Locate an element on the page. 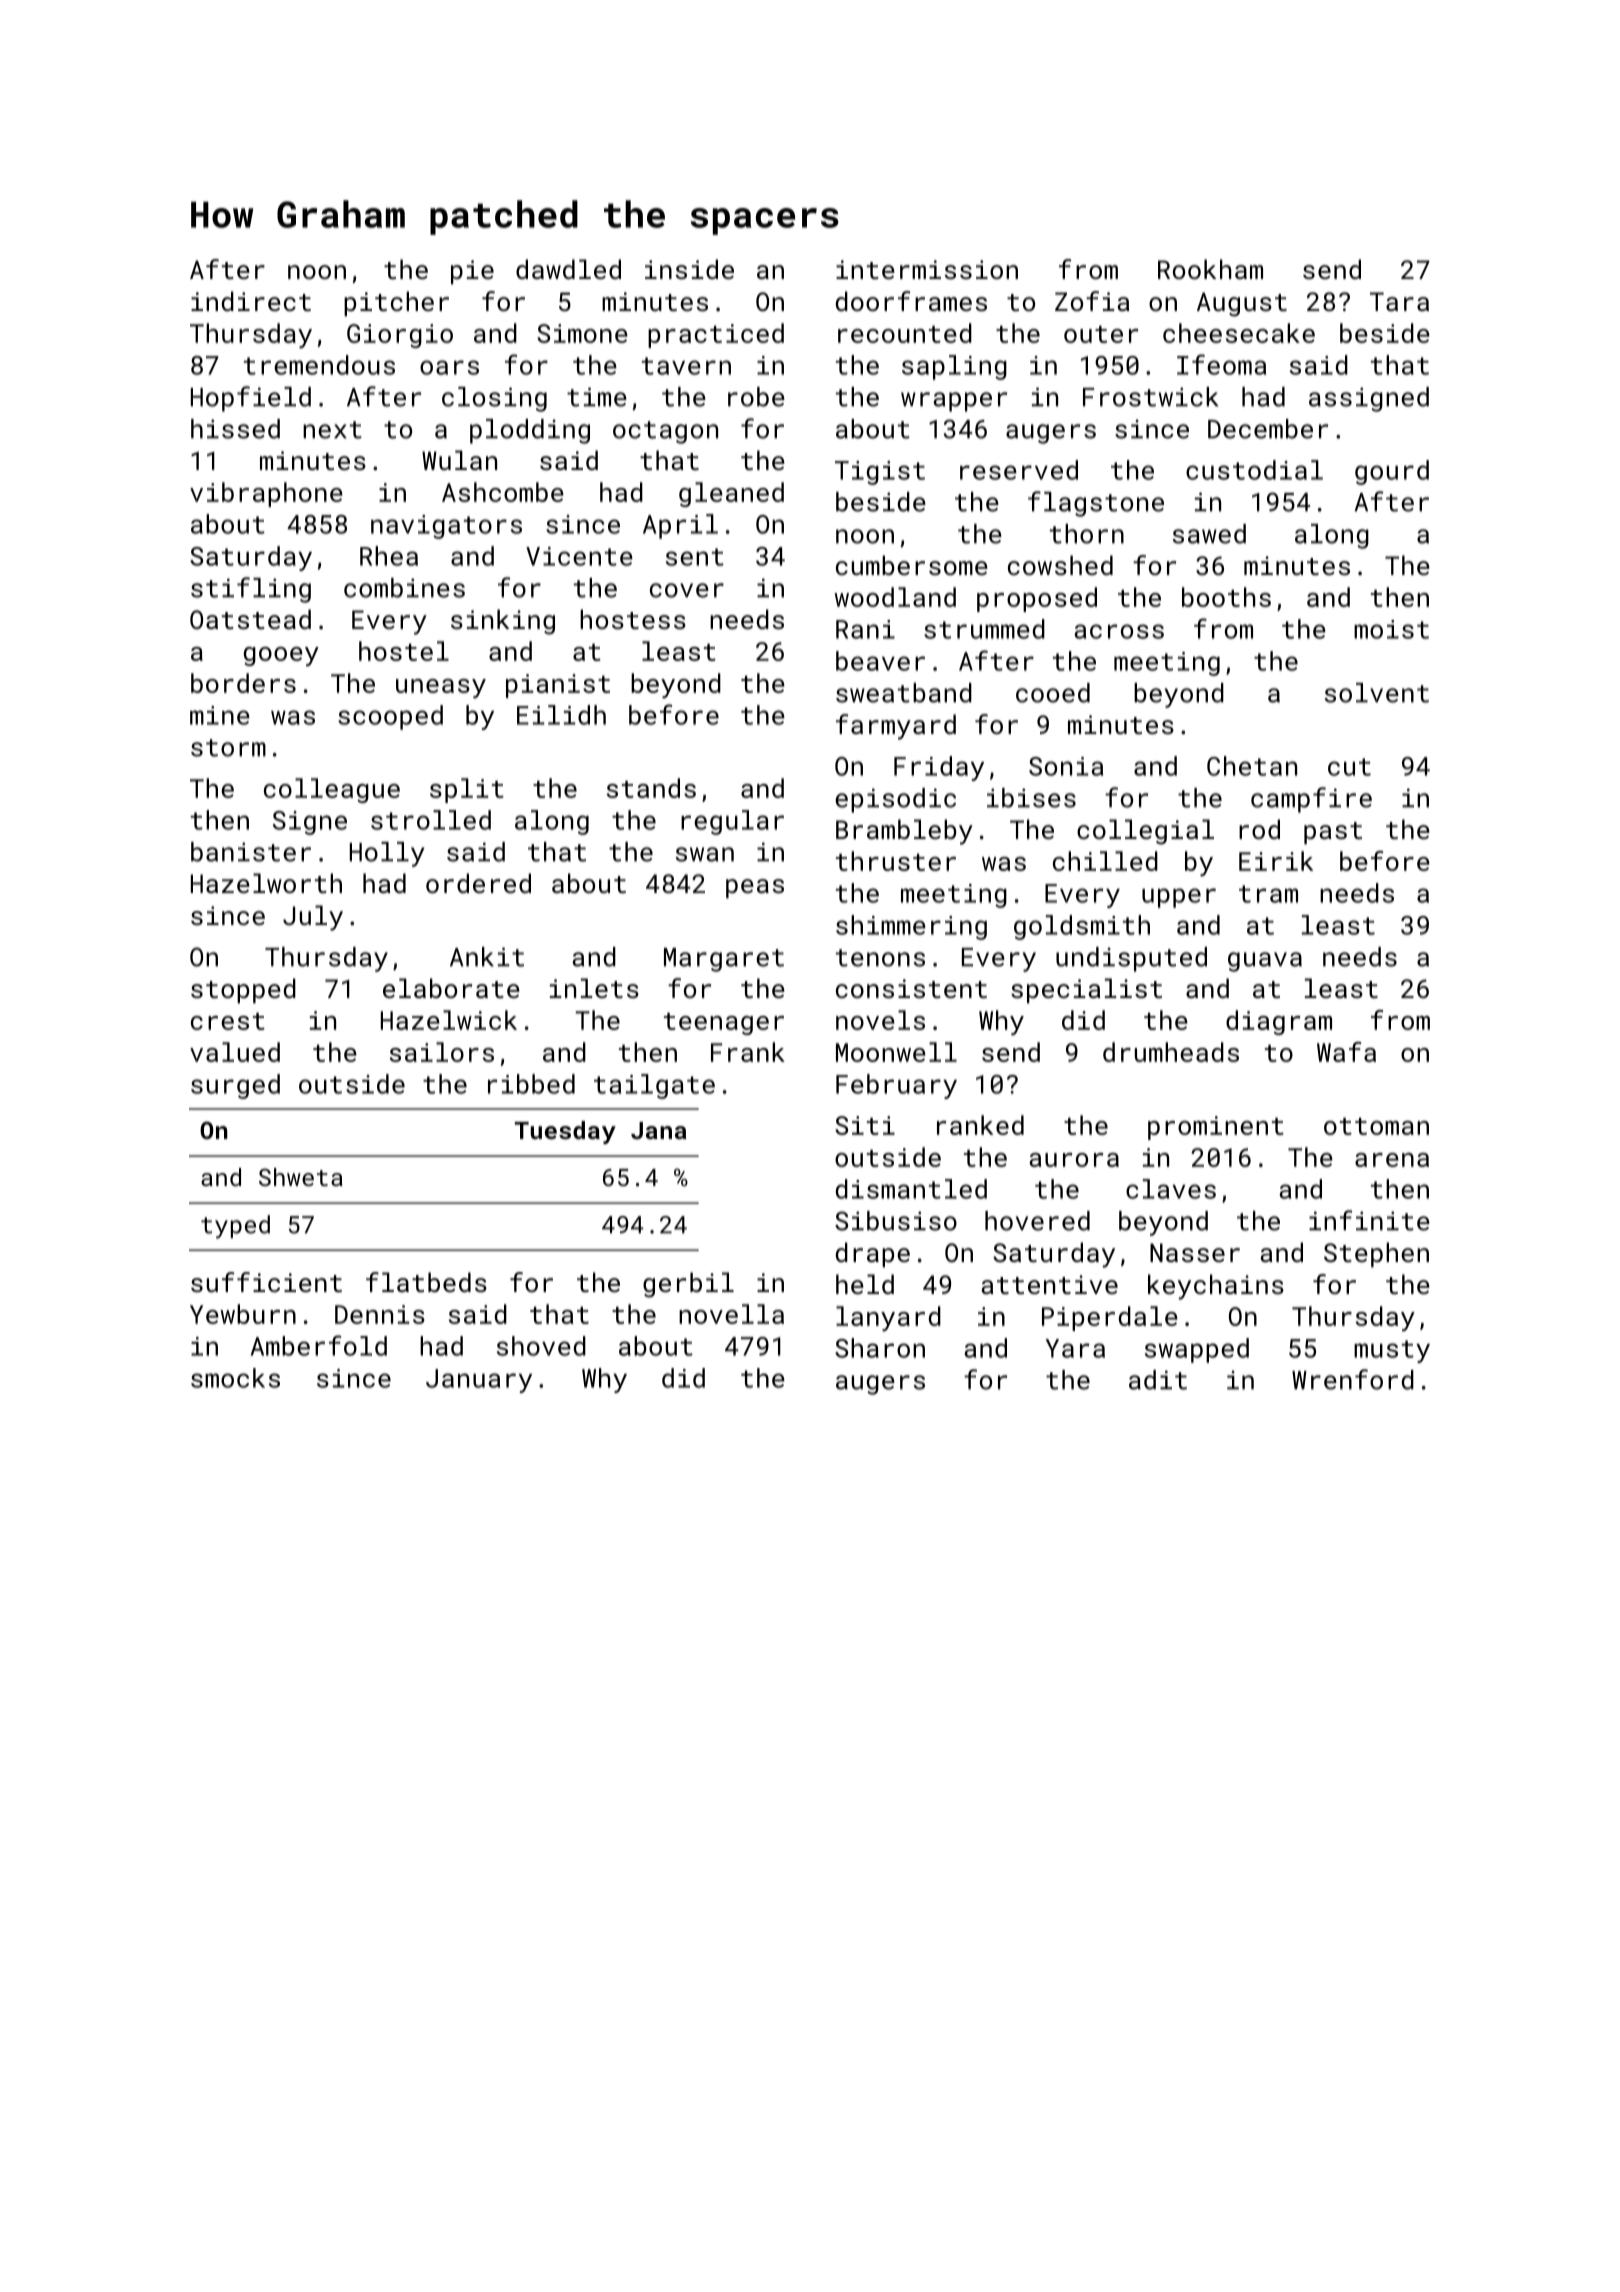 The height and width of the page is (2292, 1620). stands is located at coordinates (651, 788).
